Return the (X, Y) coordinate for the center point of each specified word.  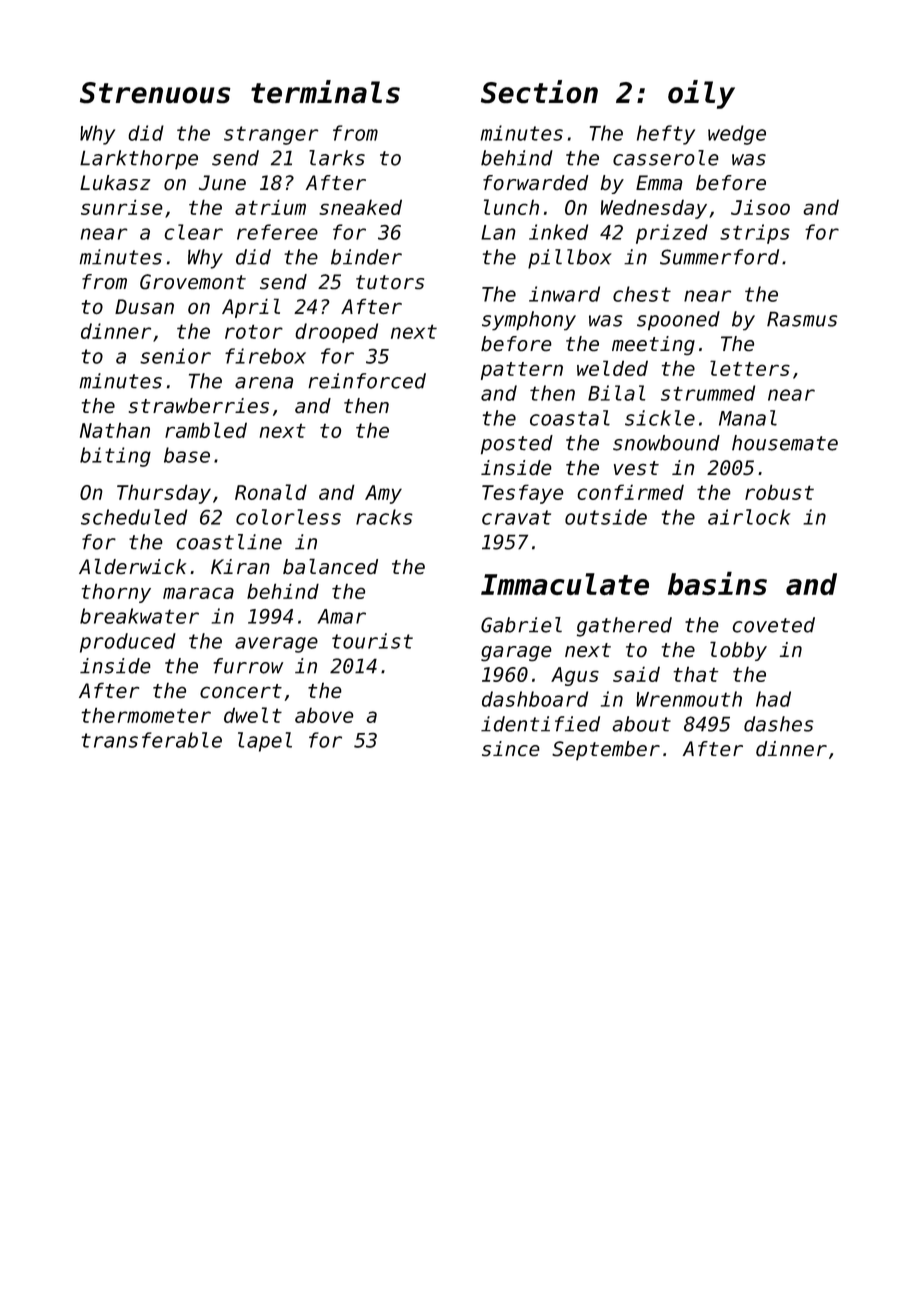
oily (701, 94)
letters (750, 368)
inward (564, 294)
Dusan (144, 306)
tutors (390, 282)
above (324, 715)
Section (539, 92)
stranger (271, 135)
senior (175, 356)
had (773, 699)
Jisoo (760, 207)
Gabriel (521, 625)
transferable (151, 740)
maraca (198, 593)
